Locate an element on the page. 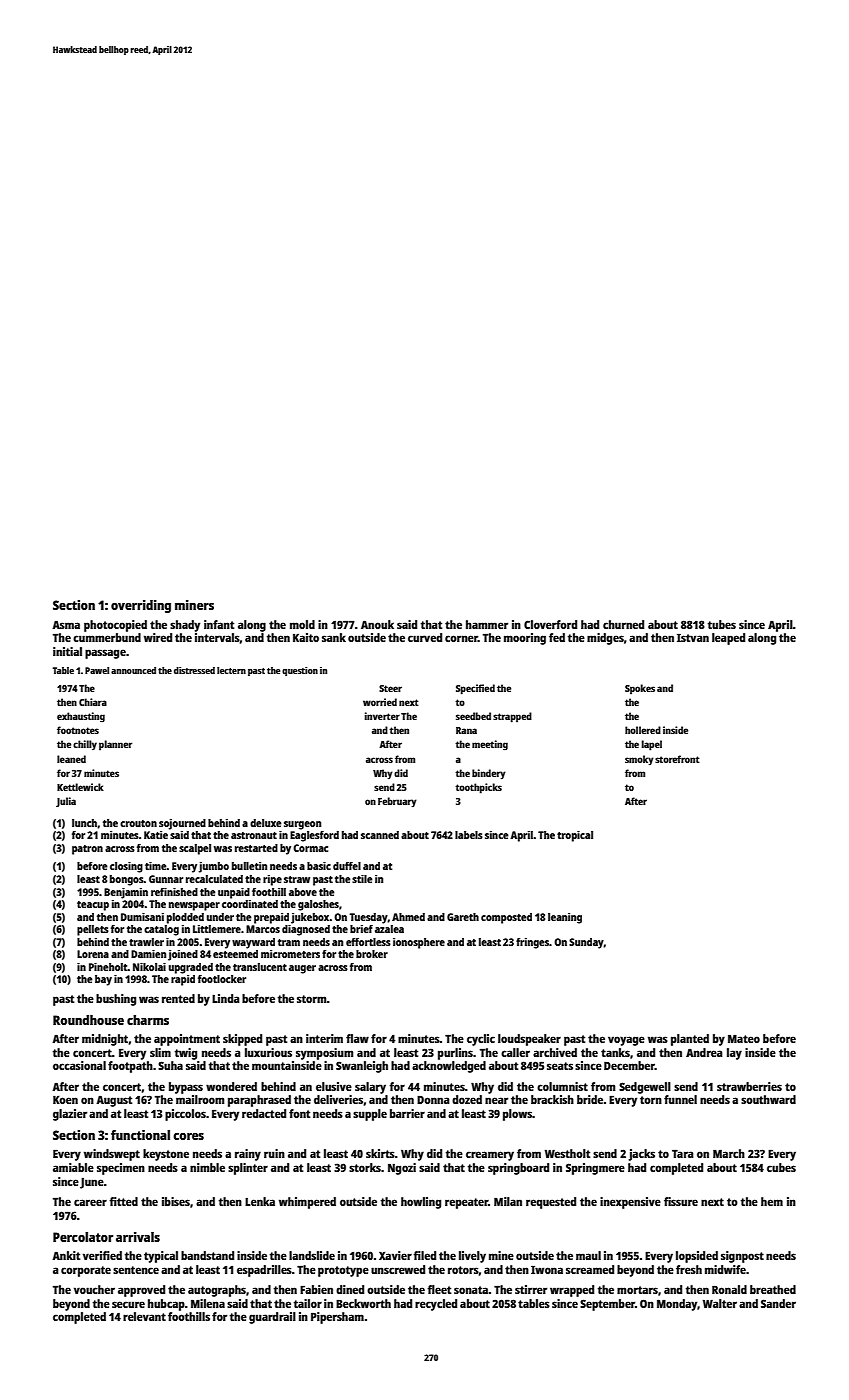 Image resolution: width=849 pixels, height=1400 pixels. salary is located at coordinates (370, 1088).
